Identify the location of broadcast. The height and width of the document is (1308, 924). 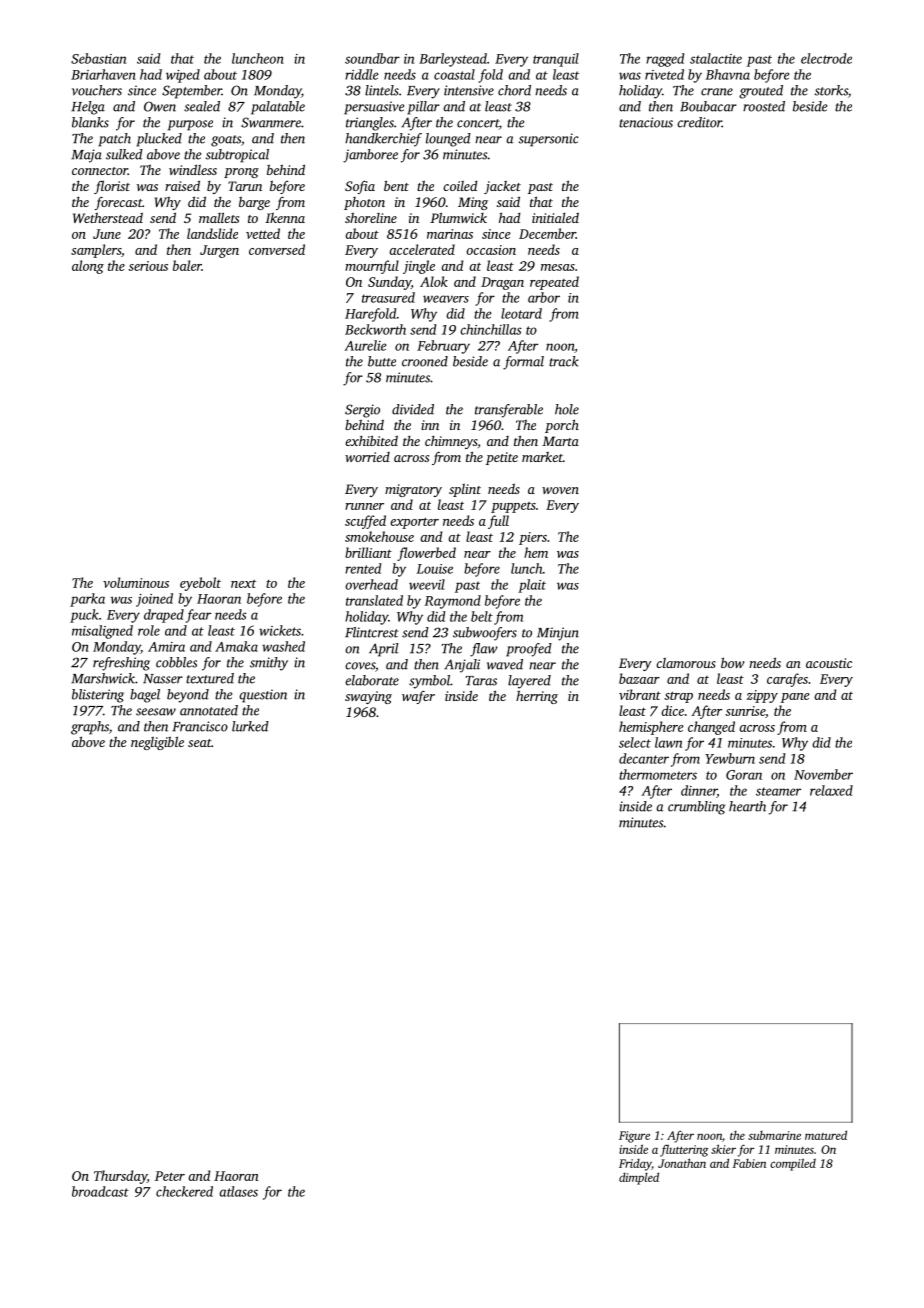
(100, 1191).
